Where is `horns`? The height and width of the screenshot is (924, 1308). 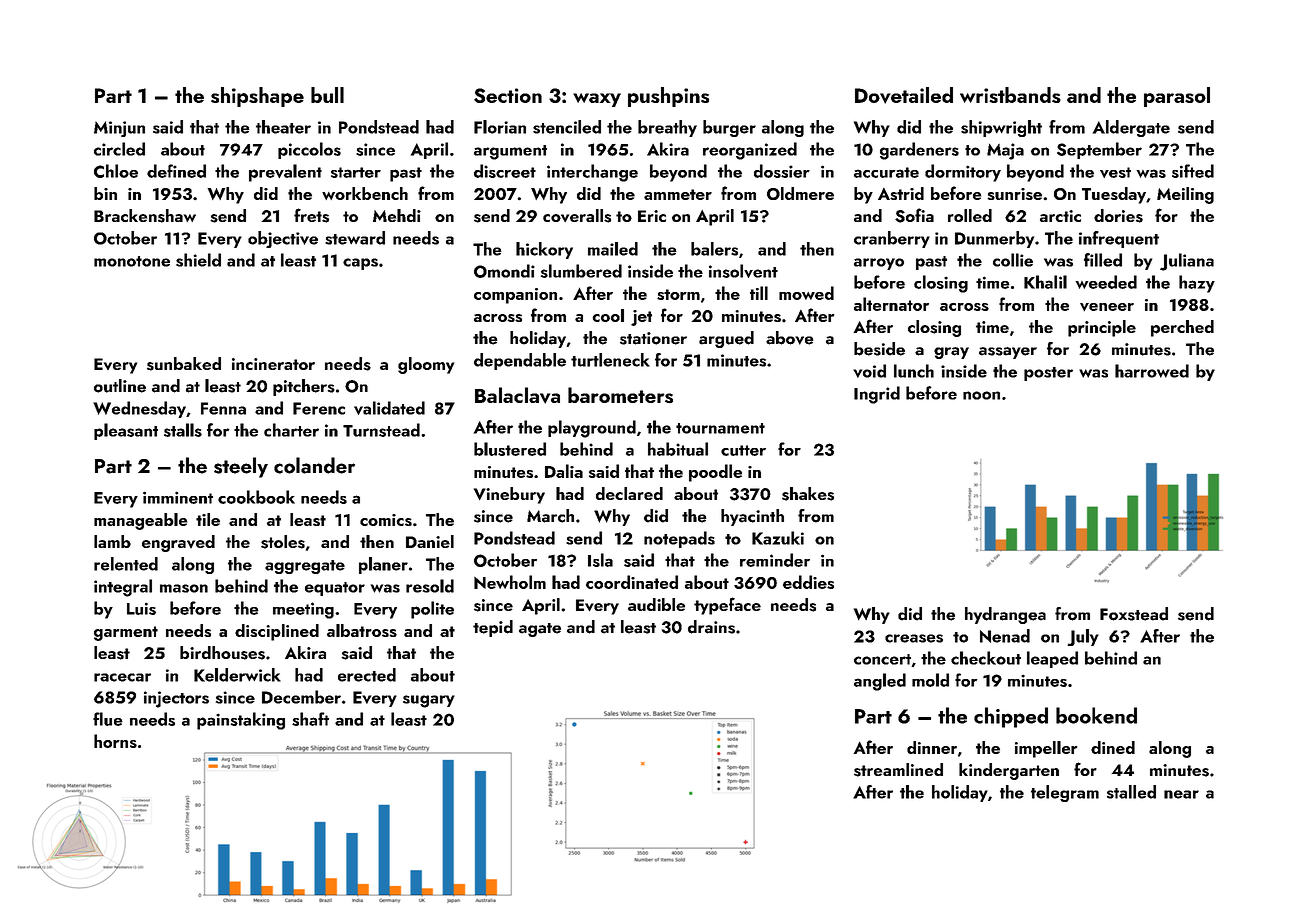
horns is located at coordinates (115, 741).
